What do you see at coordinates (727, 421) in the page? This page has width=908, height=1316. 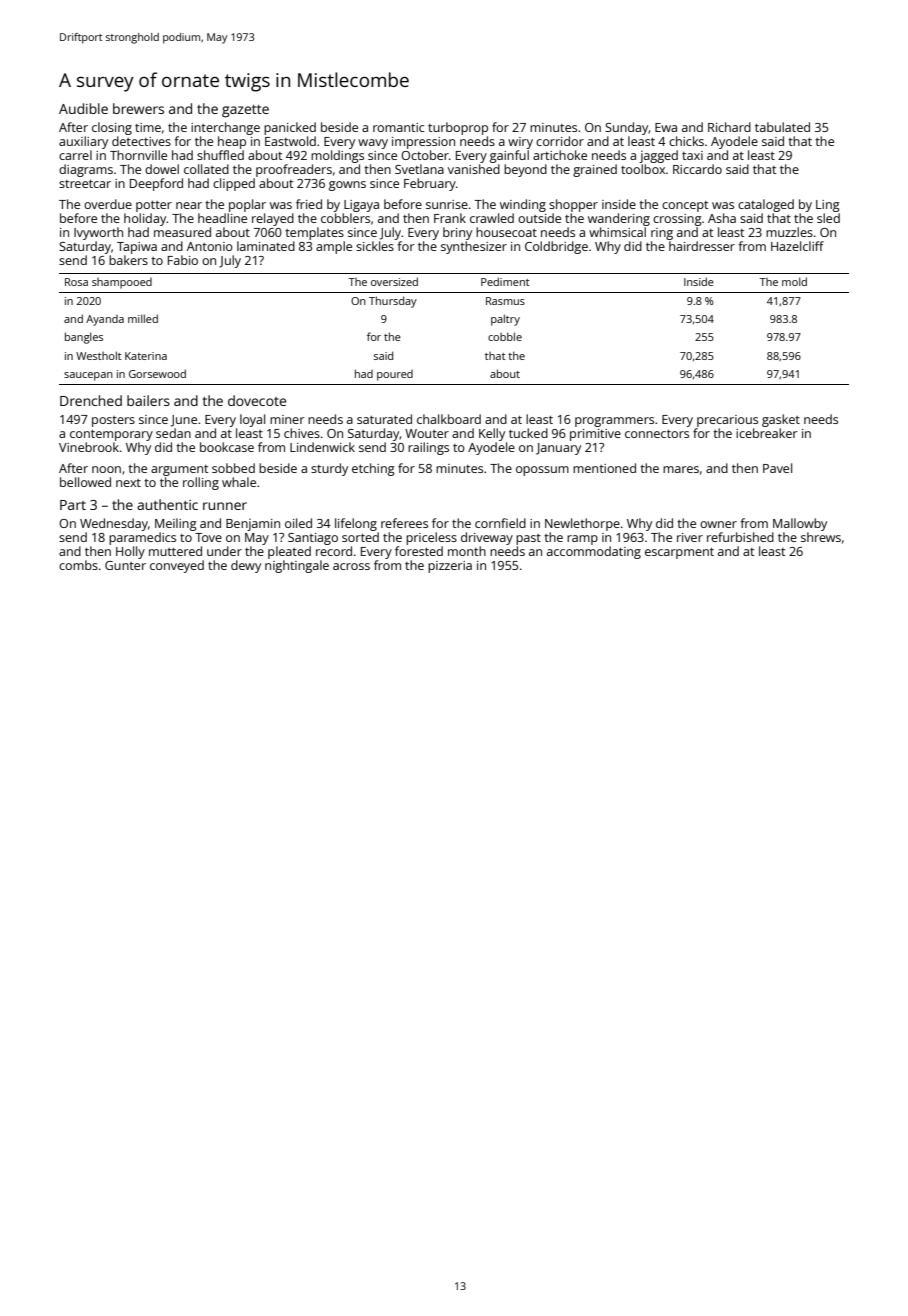 I see `precarious` at bounding box center [727, 421].
